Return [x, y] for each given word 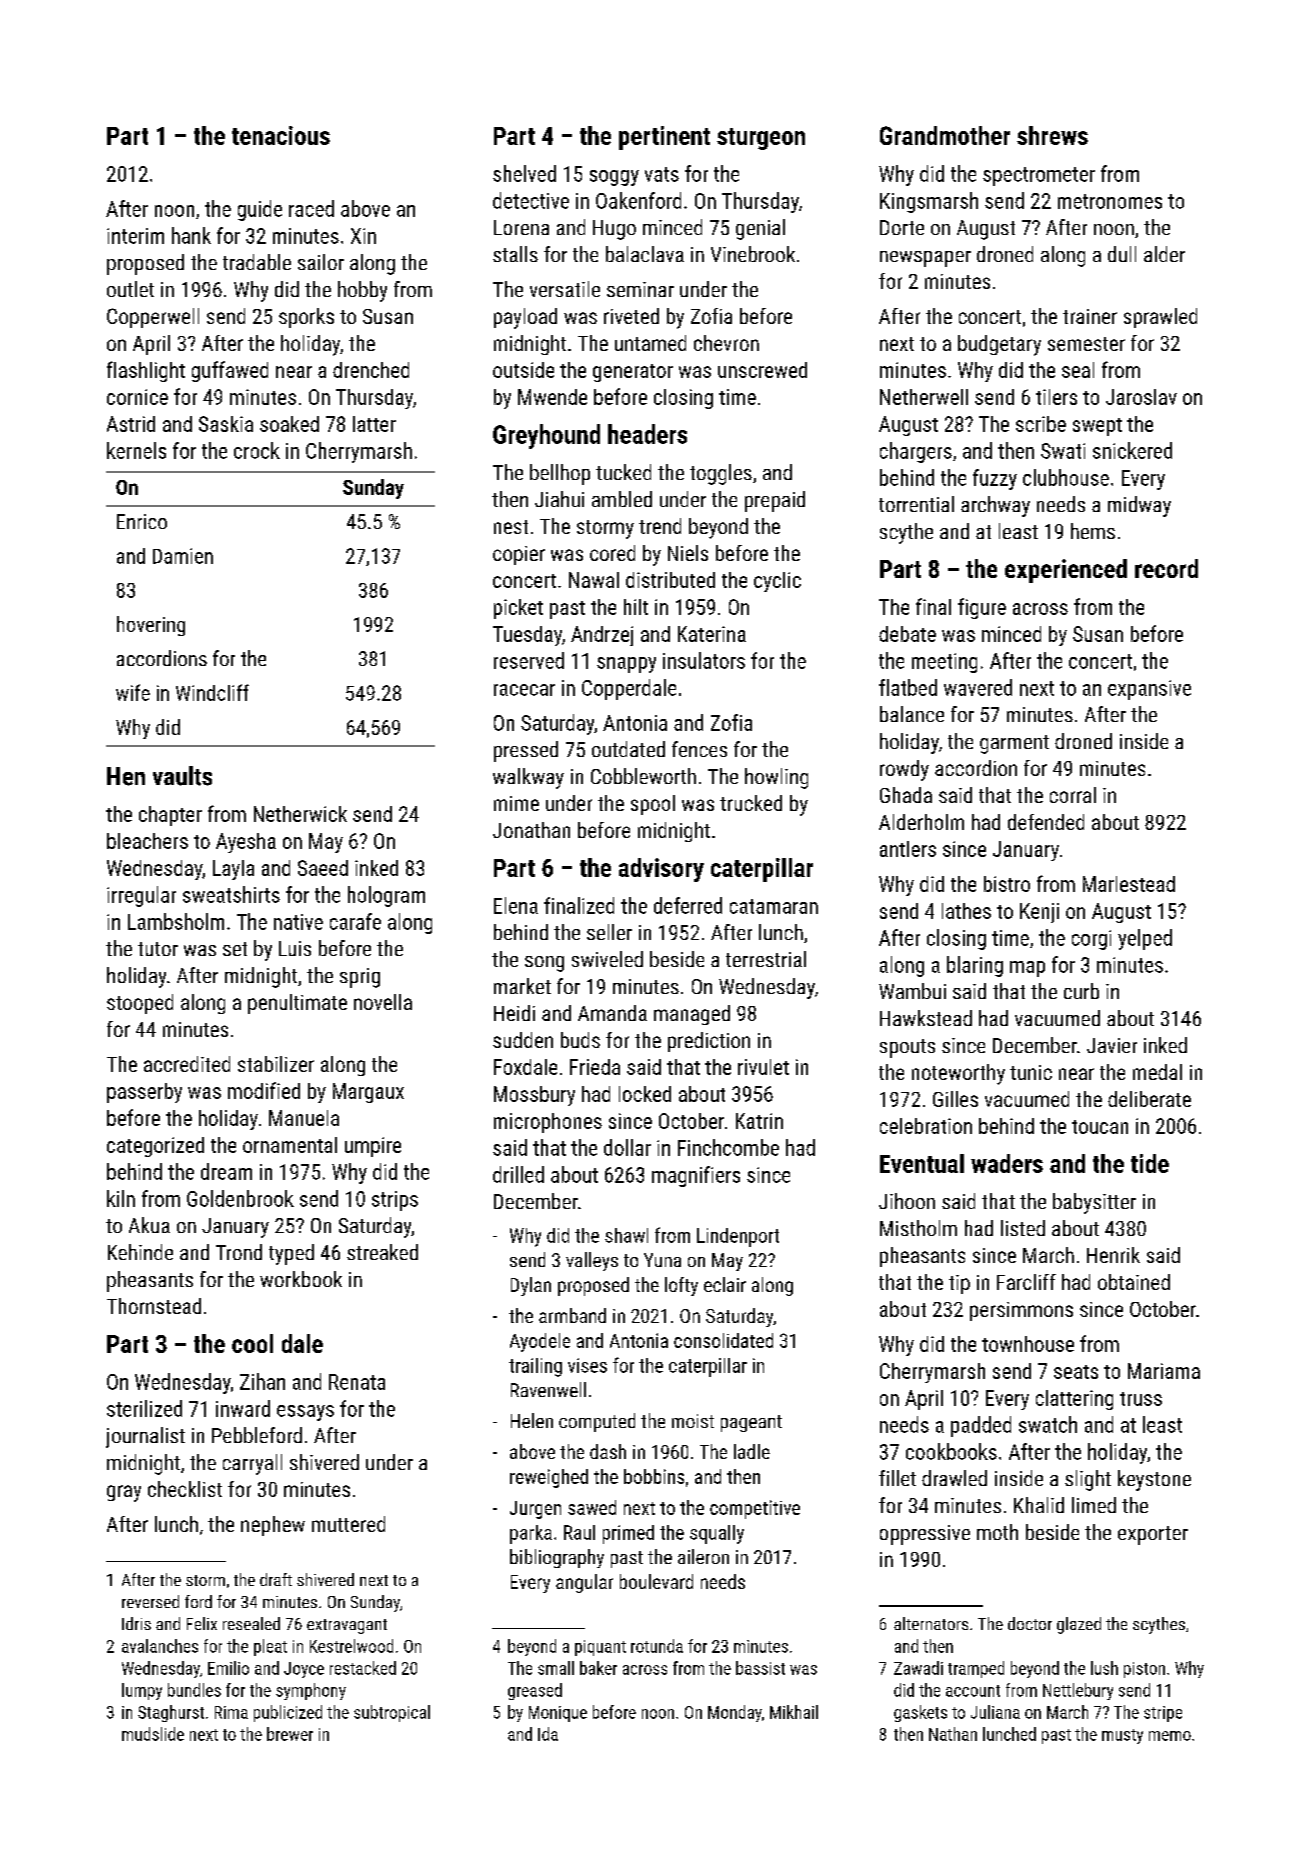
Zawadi [918, 1668]
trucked [751, 803]
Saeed [323, 868]
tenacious [281, 135]
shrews [1052, 135]
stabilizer [276, 1064]
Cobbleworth [643, 776]
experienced [1066, 571]
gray [124, 1493]
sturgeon [761, 139]
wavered [978, 687]
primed [628, 1534]
